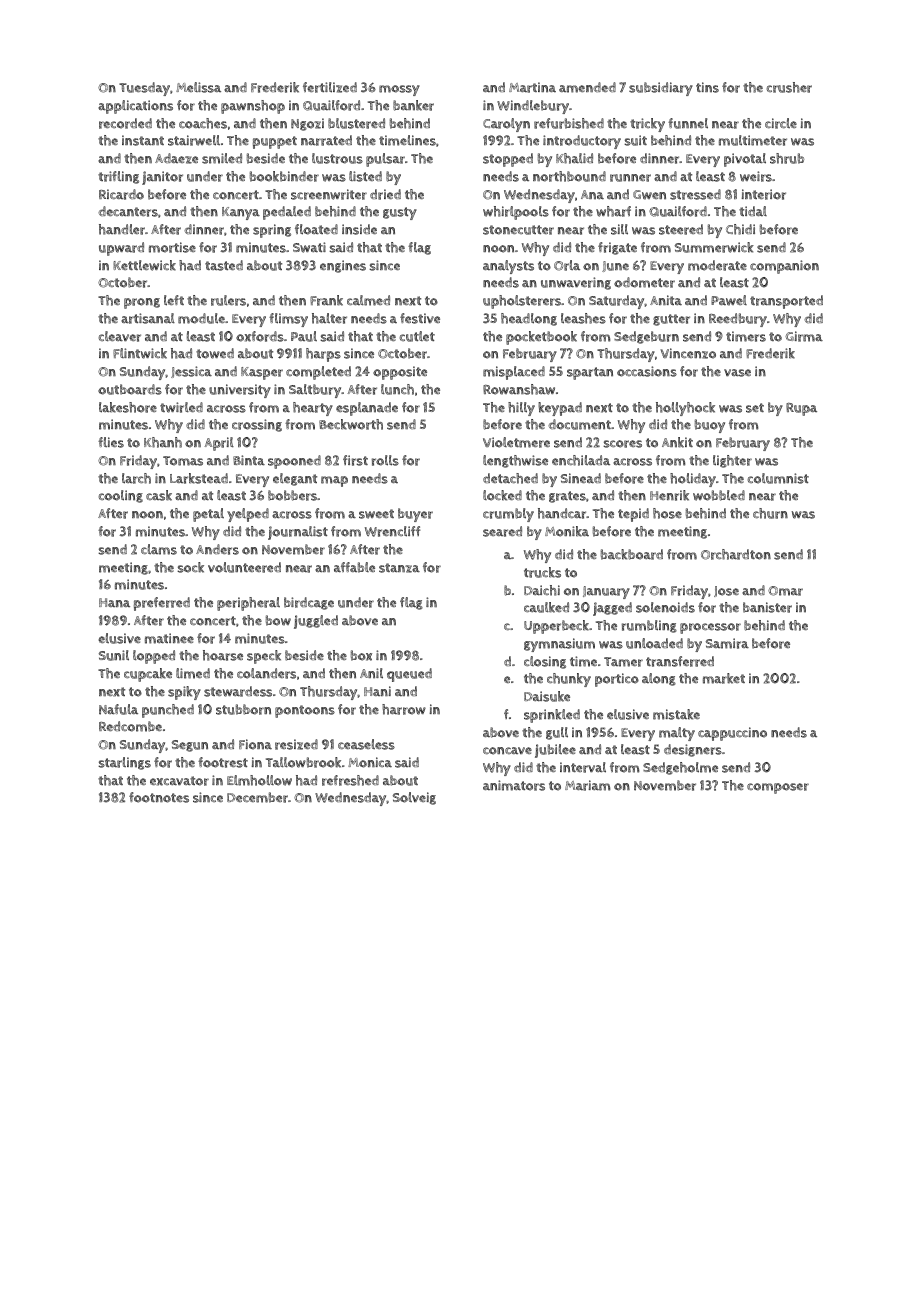 This screenshot has width=924, height=1308. What do you see at coordinates (414, 798) in the screenshot?
I see `Solveig` at bounding box center [414, 798].
